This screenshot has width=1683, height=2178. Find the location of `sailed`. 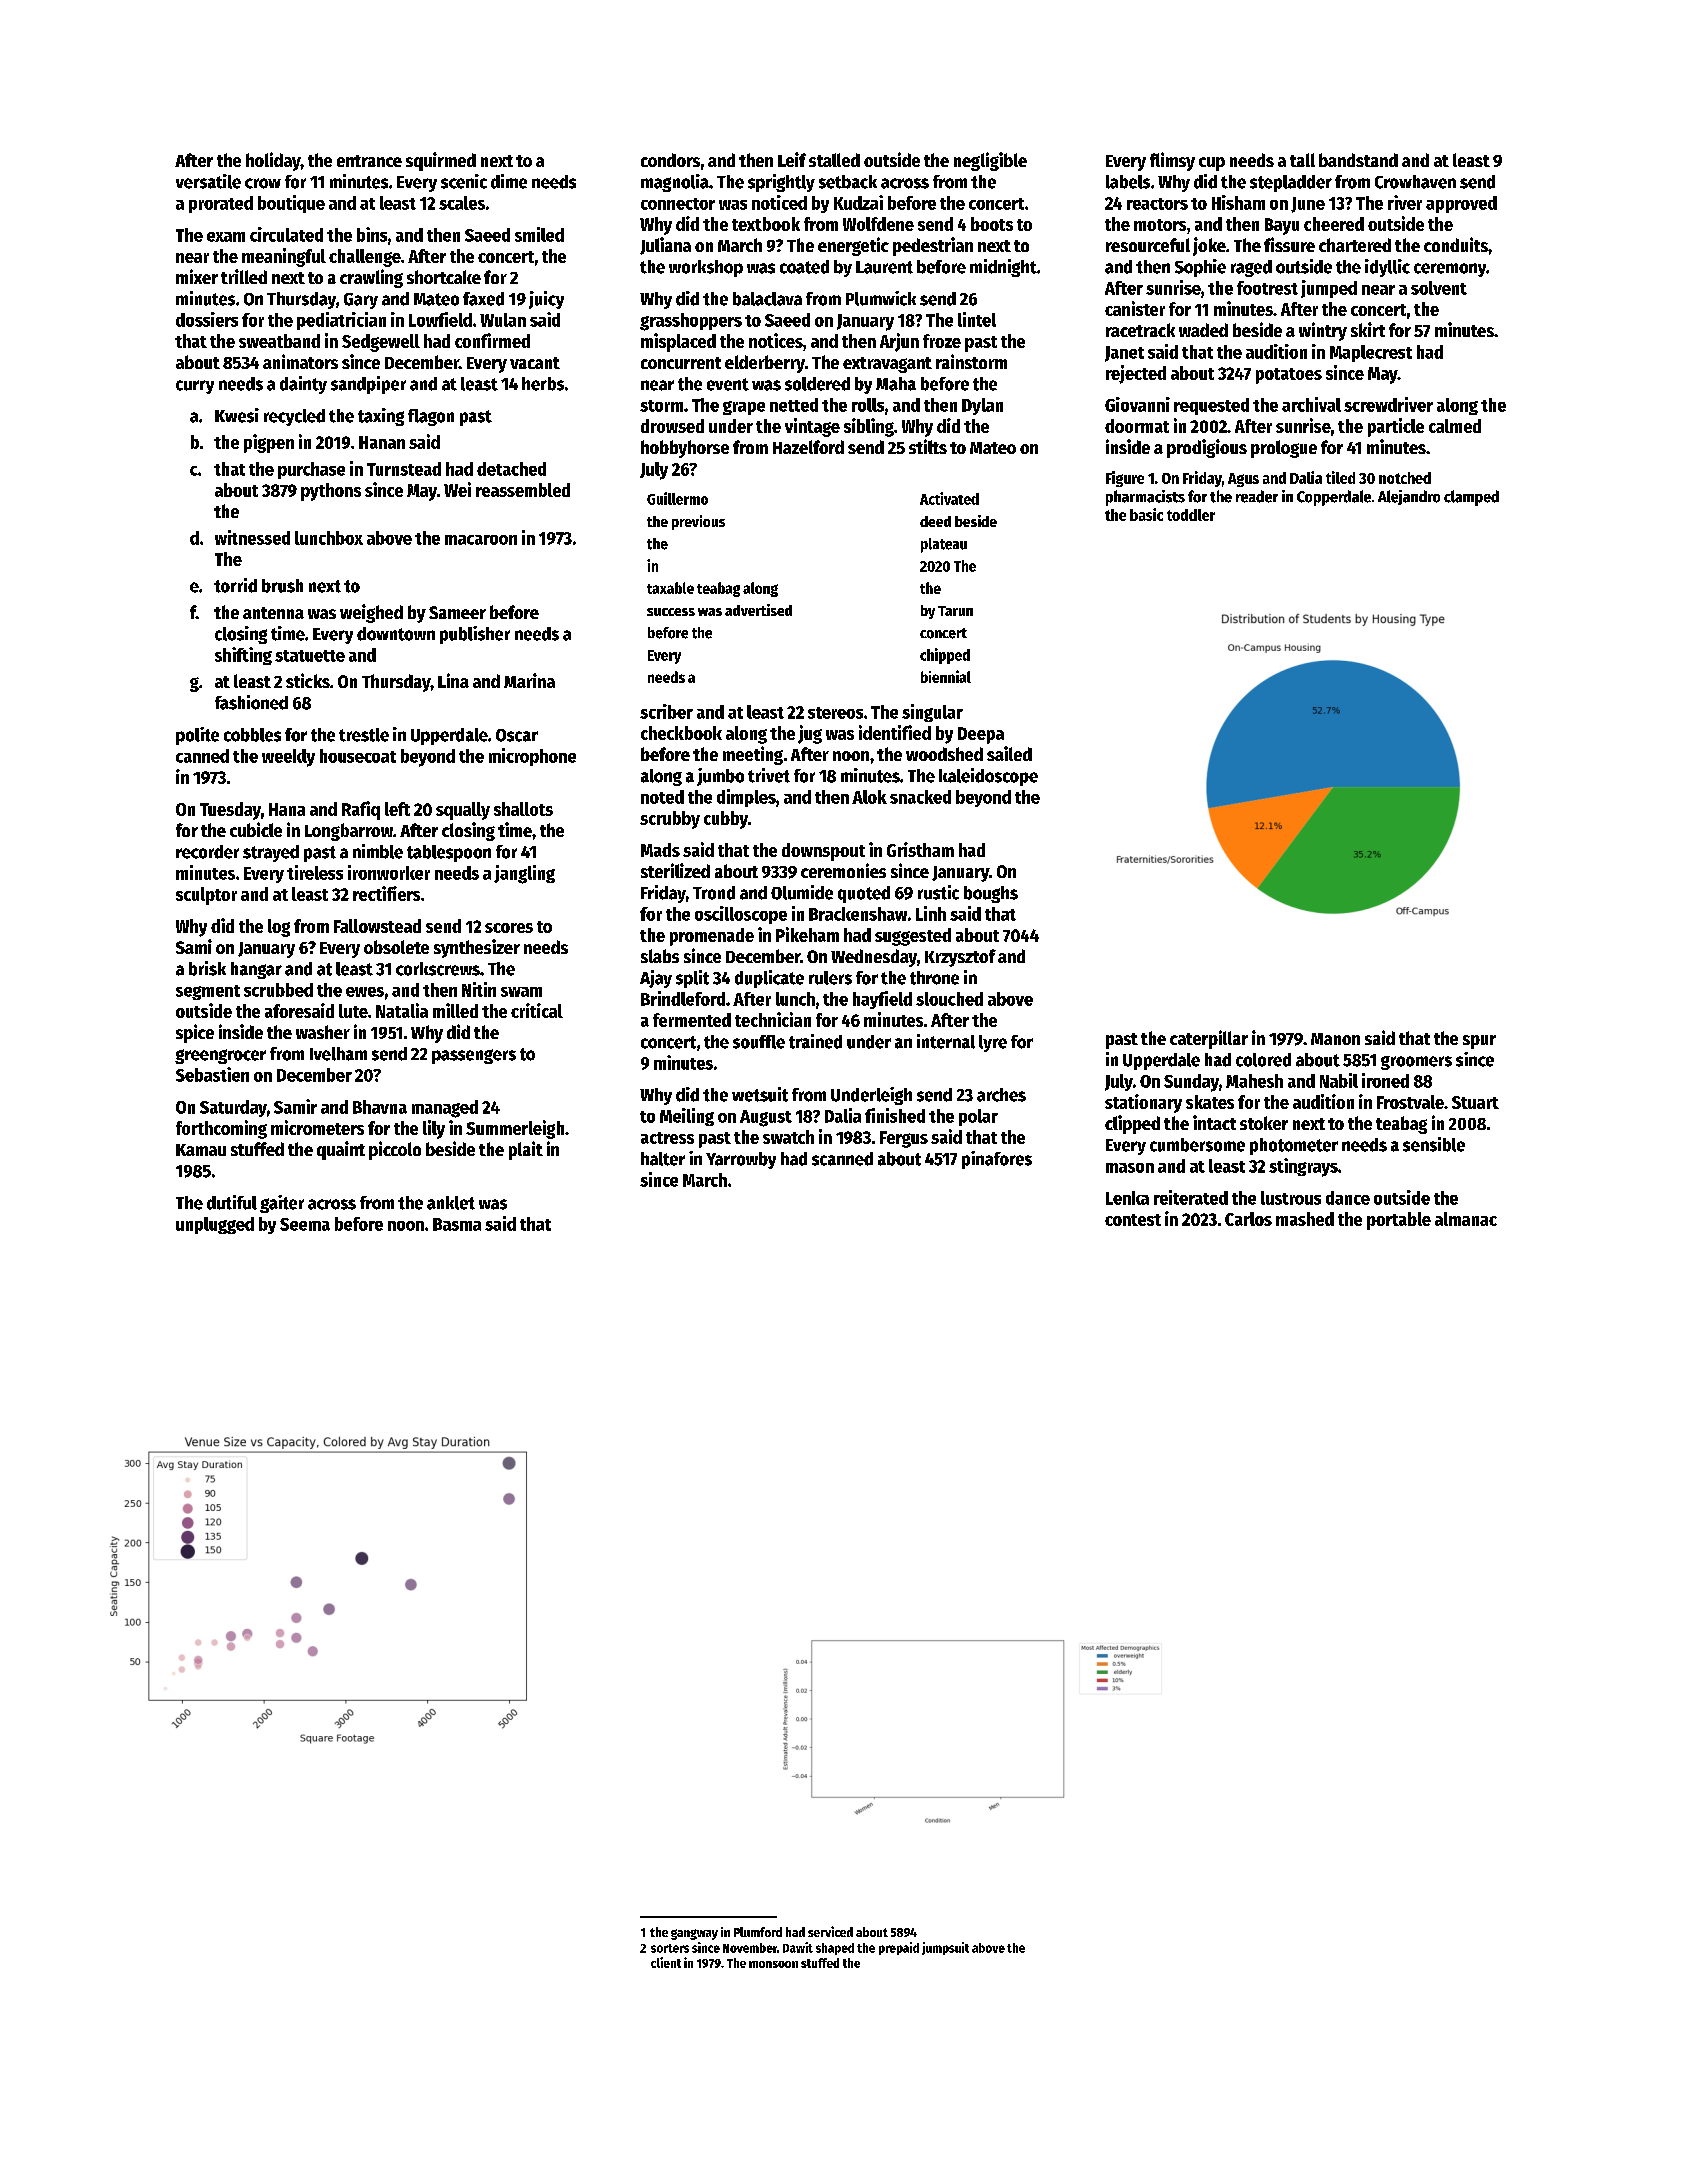

sailed is located at coordinates (1009, 753).
